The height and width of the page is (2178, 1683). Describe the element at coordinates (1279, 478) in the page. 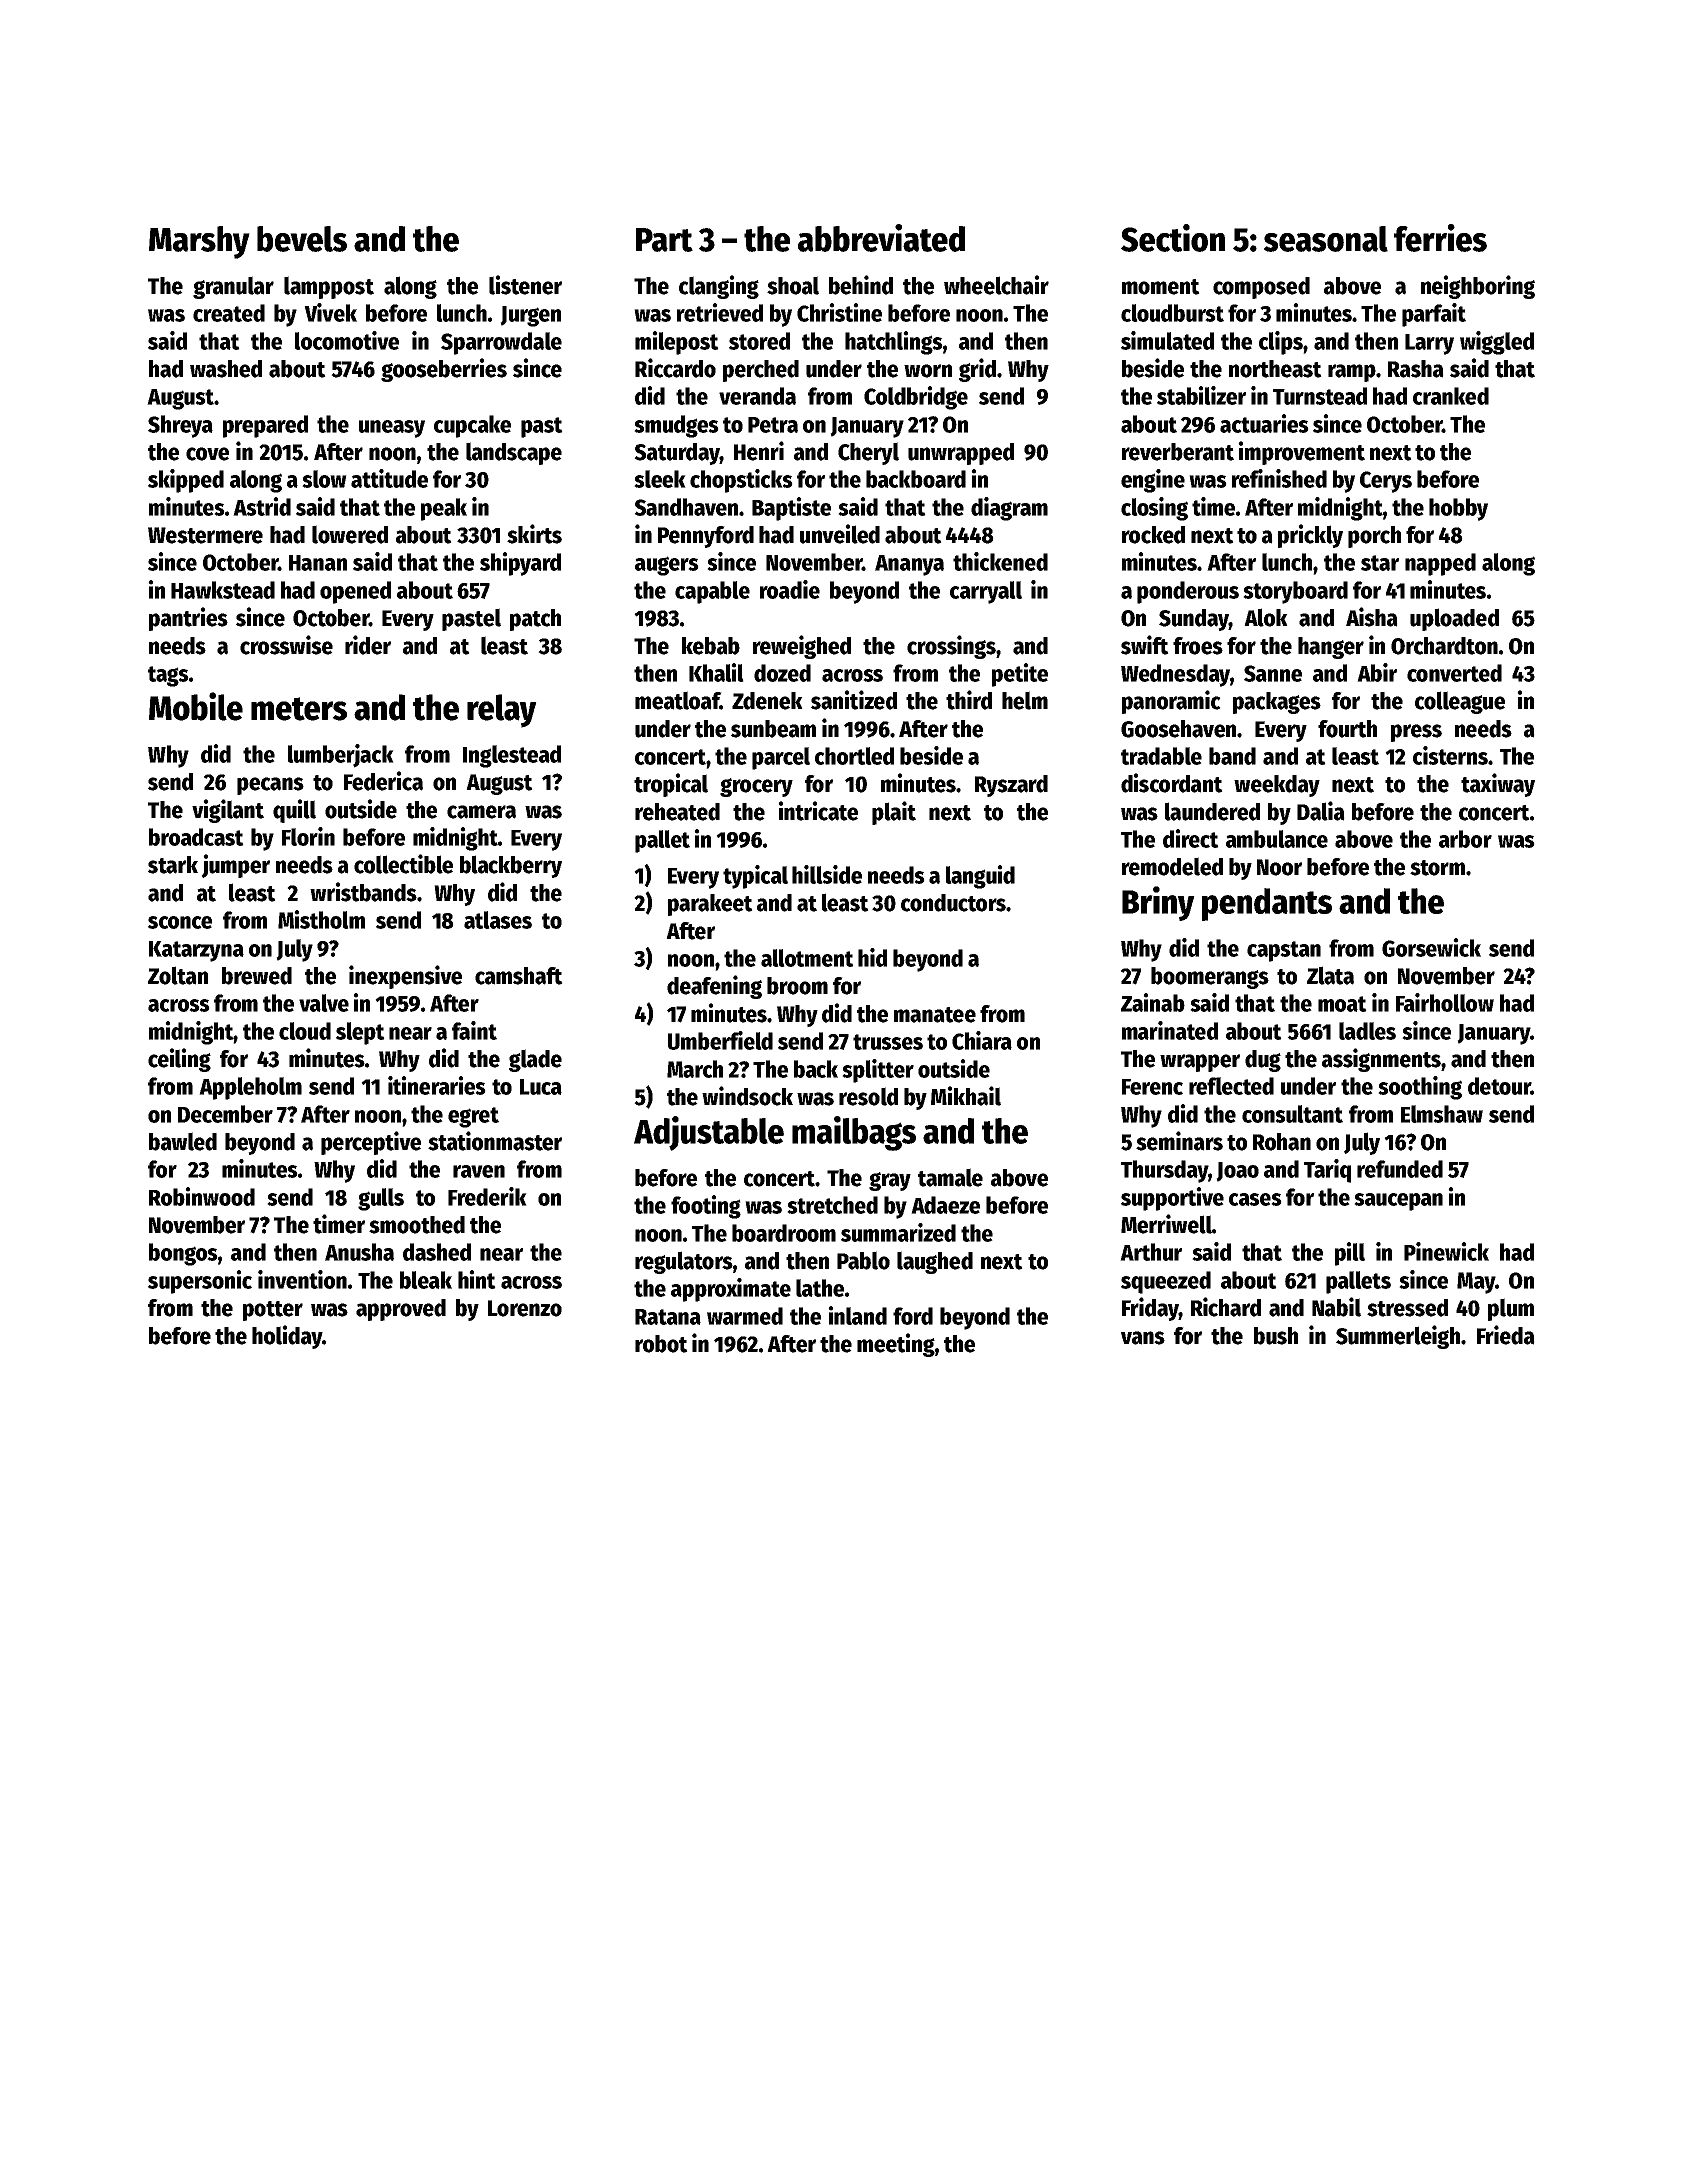

I see `refinished` at that location.
